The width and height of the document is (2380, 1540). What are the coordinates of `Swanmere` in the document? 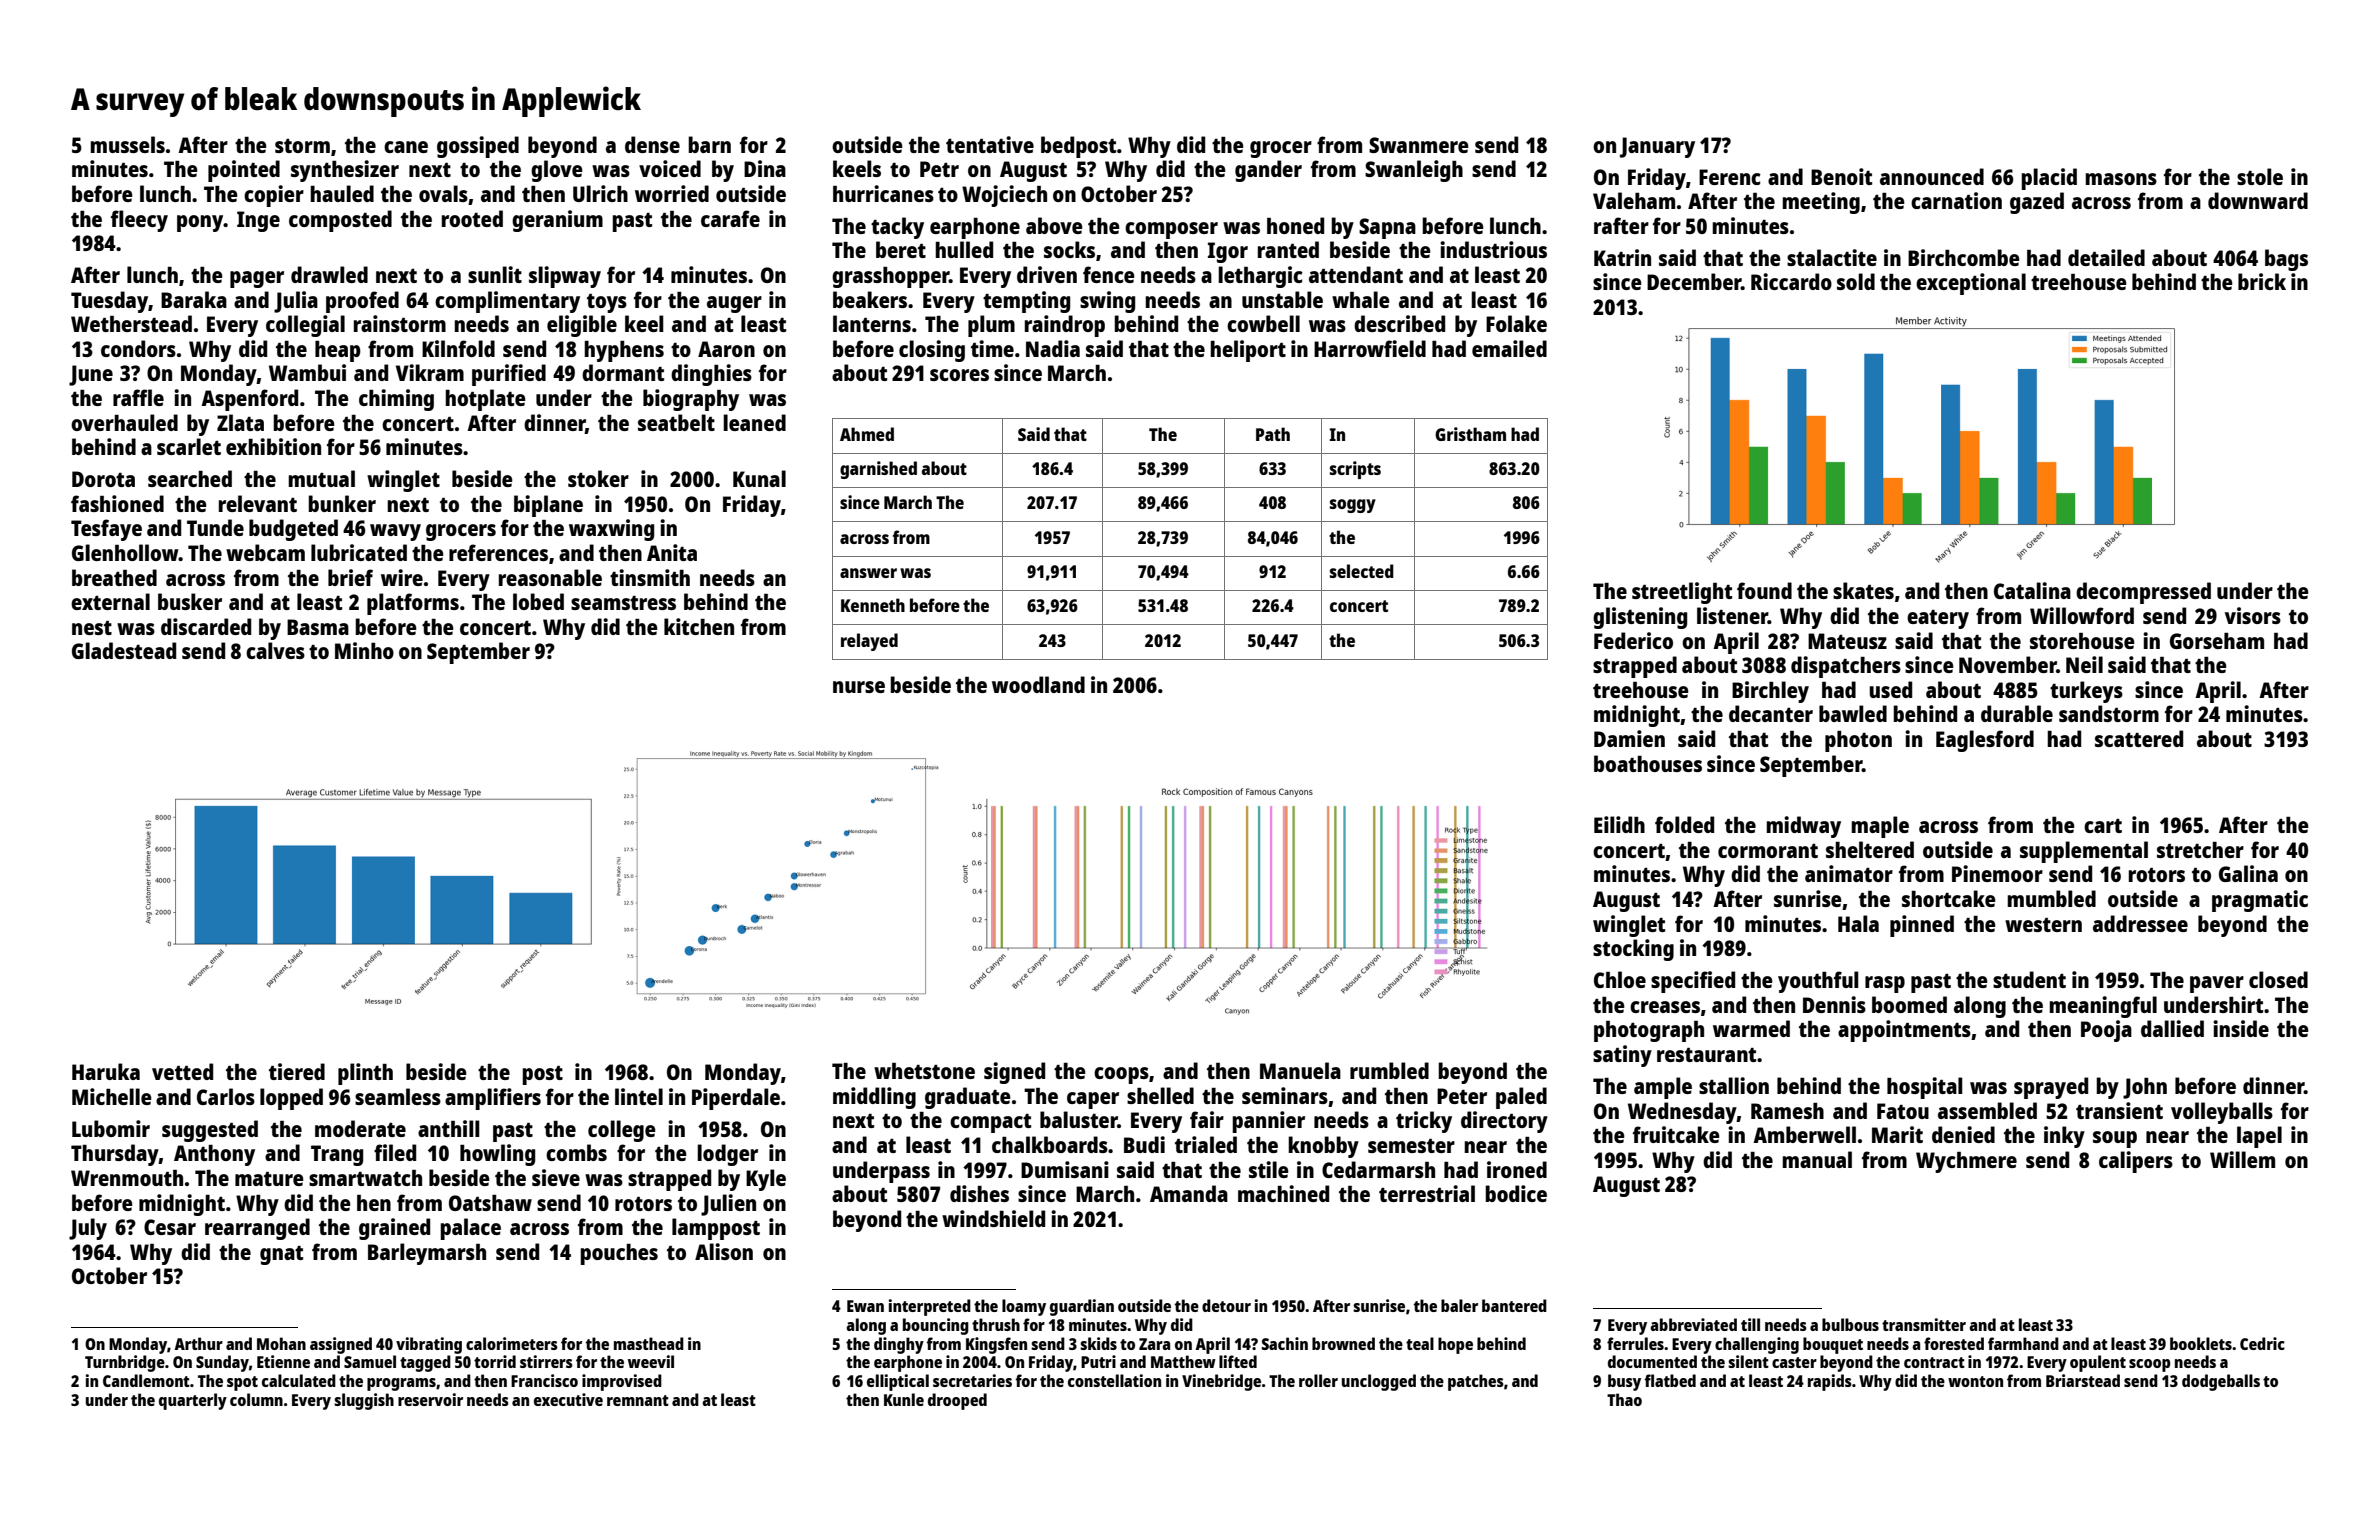 It's located at (1419, 145).
